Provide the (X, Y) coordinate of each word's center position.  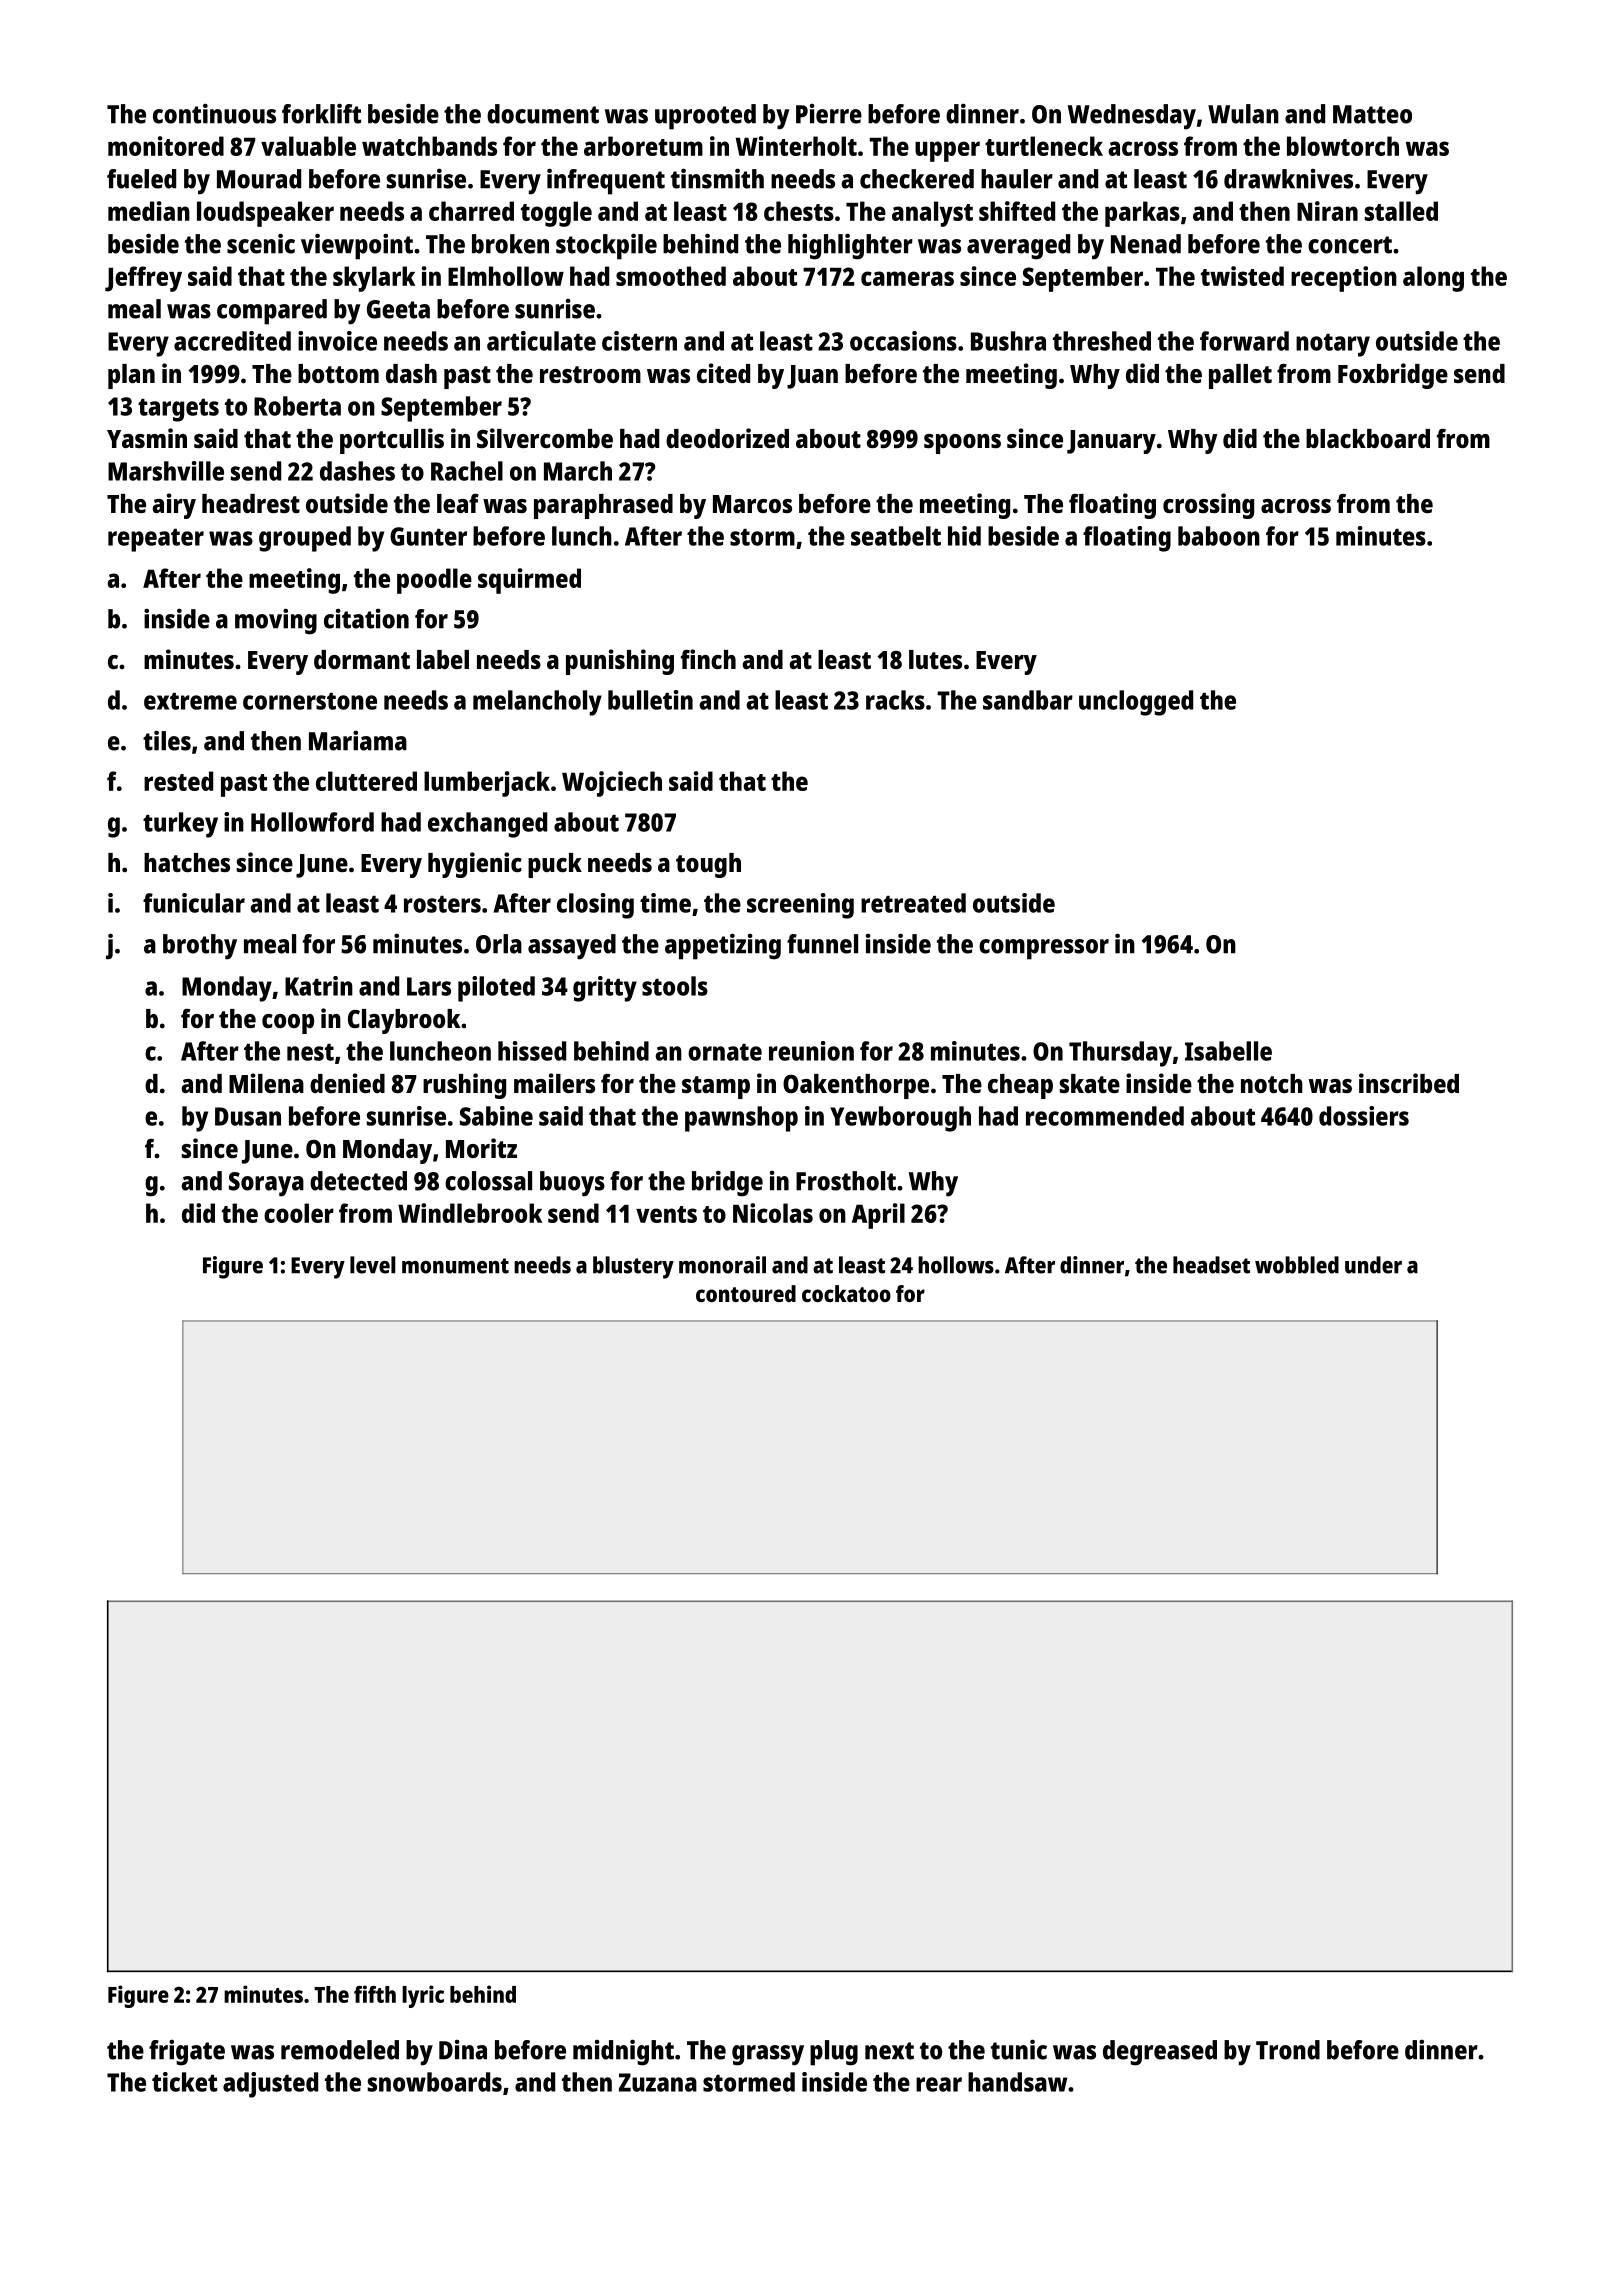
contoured (746, 1293)
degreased (1160, 2053)
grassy (768, 2055)
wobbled (1297, 1265)
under (1373, 1265)
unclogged (1136, 703)
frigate (187, 2052)
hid (964, 536)
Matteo (1372, 114)
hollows (956, 1265)
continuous (214, 113)
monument (455, 1266)
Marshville (166, 471)
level (373, 1265)
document (543, 114)
